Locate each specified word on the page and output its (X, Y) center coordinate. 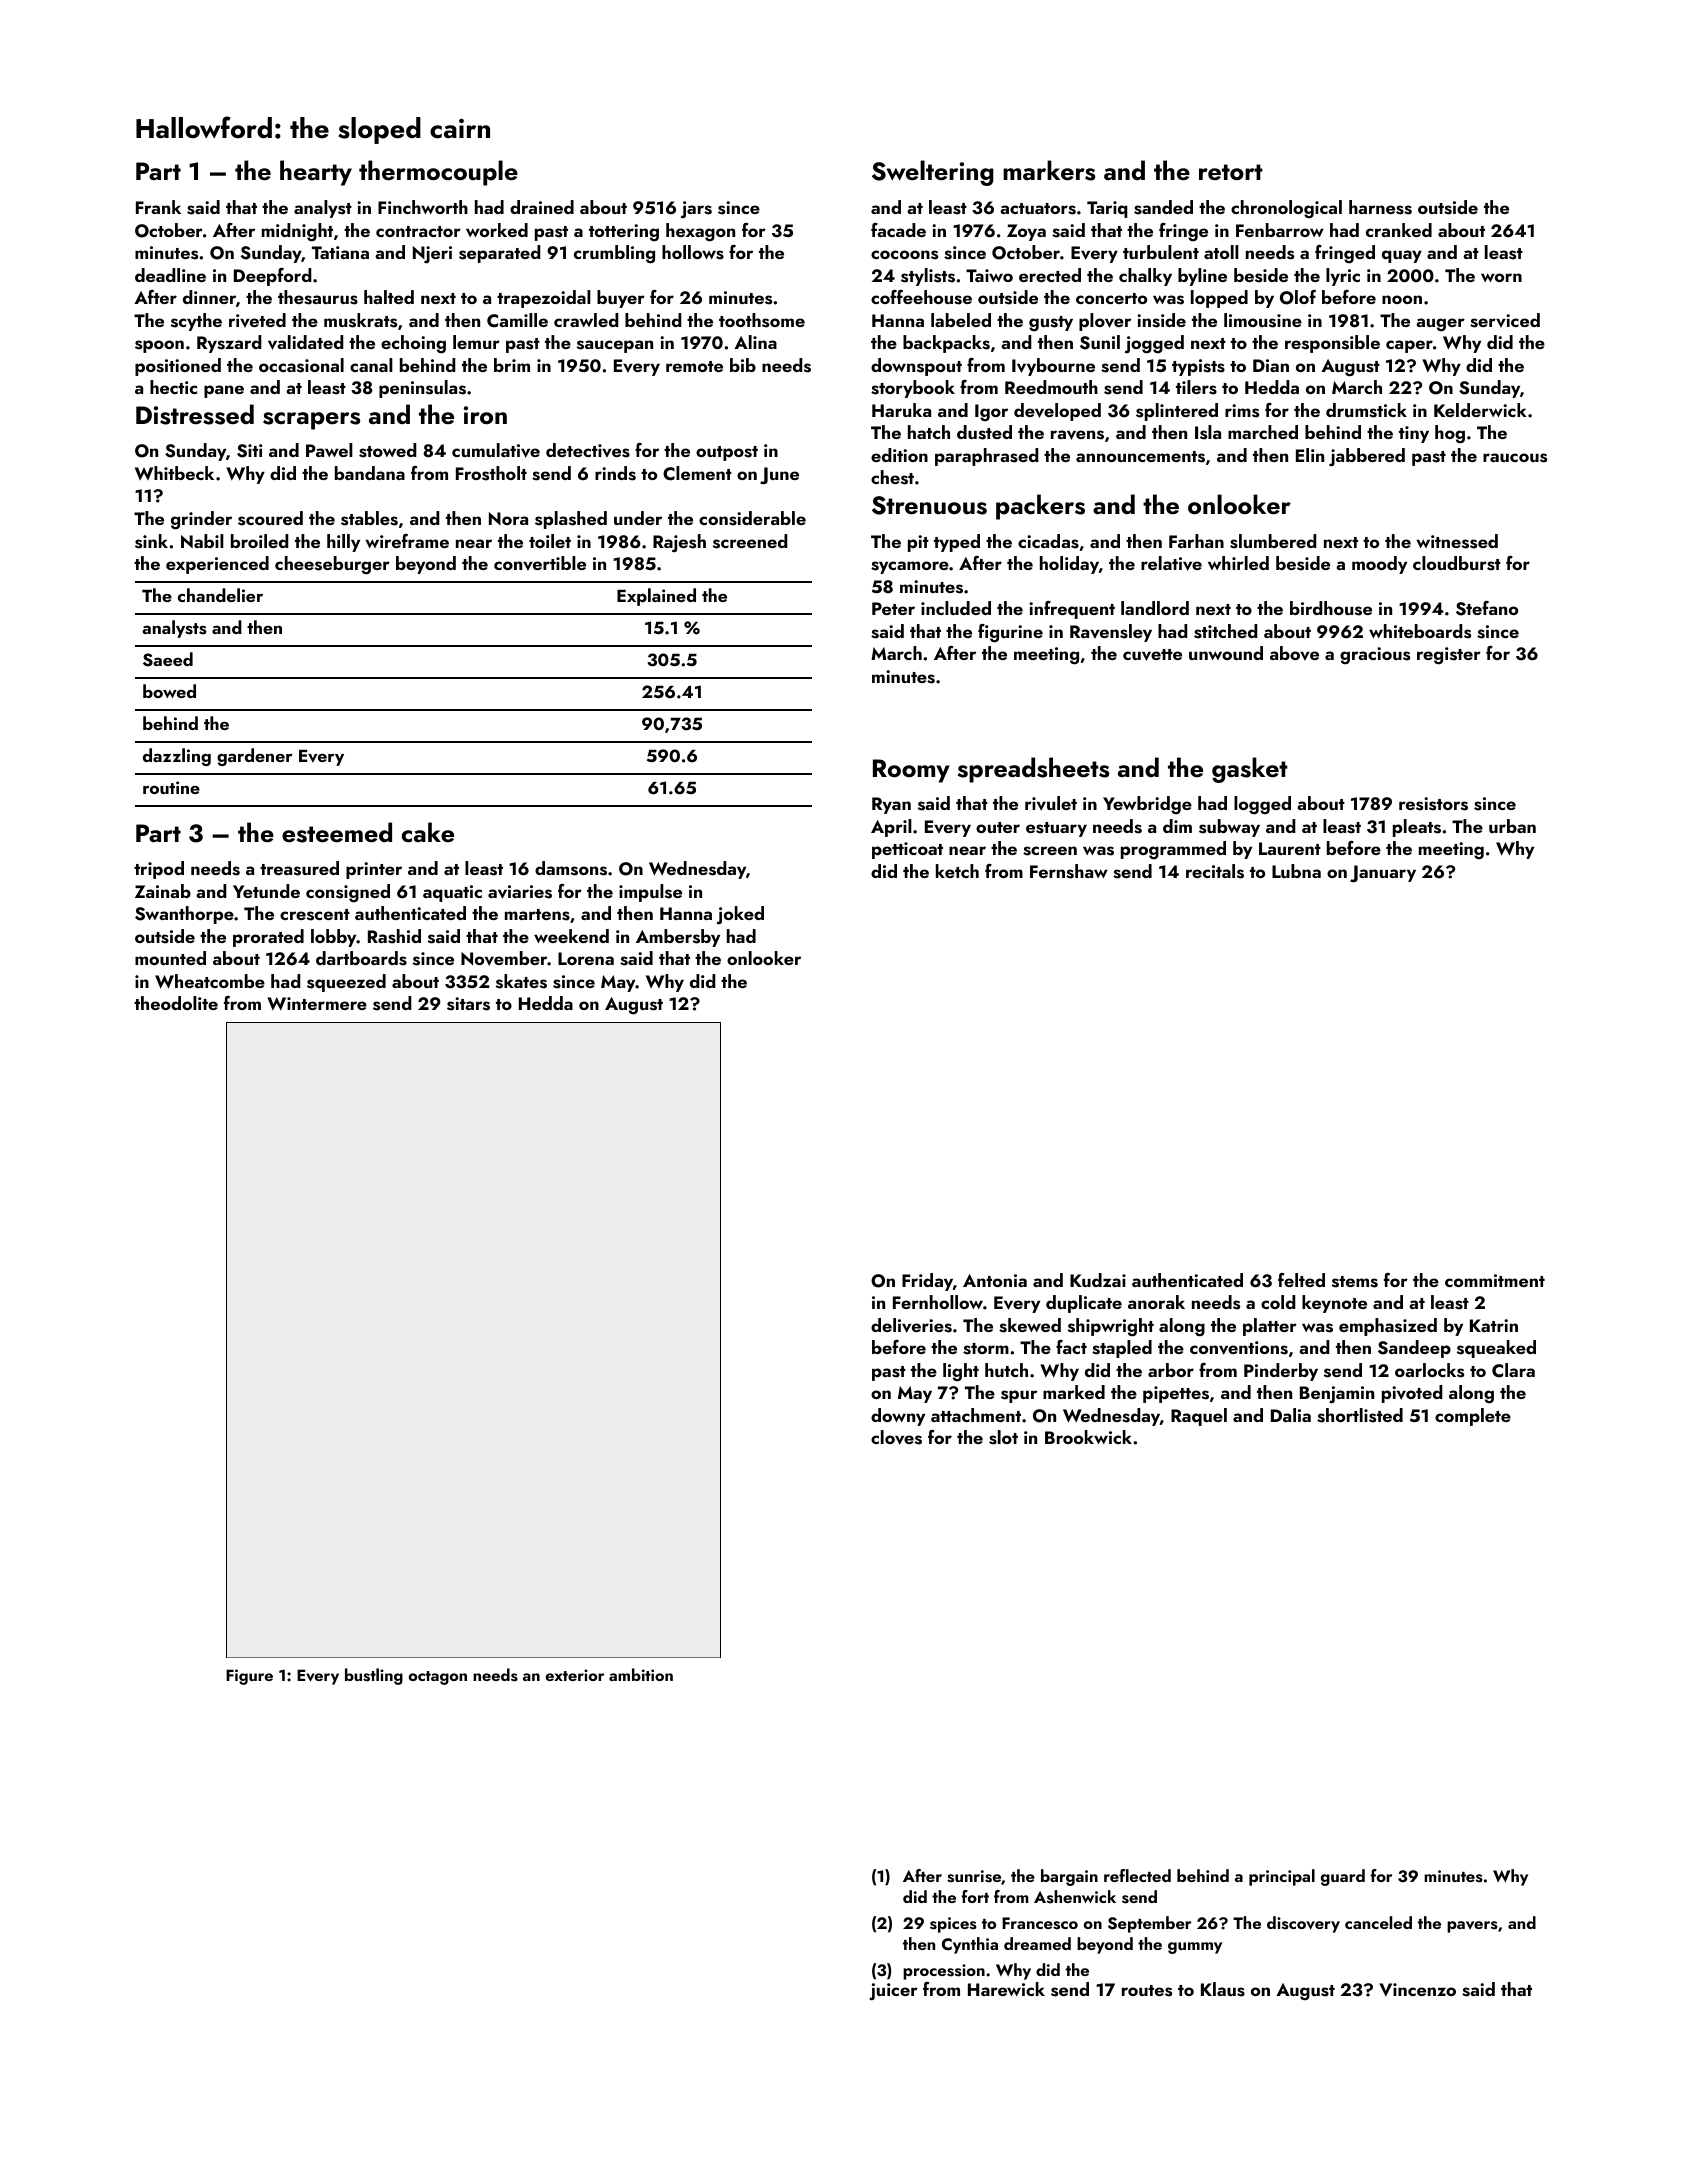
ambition (641, 1674)
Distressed (195, 414)
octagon (438, 1678)
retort (1231, 172)
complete (1473, 1417)
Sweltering (933, 173)
